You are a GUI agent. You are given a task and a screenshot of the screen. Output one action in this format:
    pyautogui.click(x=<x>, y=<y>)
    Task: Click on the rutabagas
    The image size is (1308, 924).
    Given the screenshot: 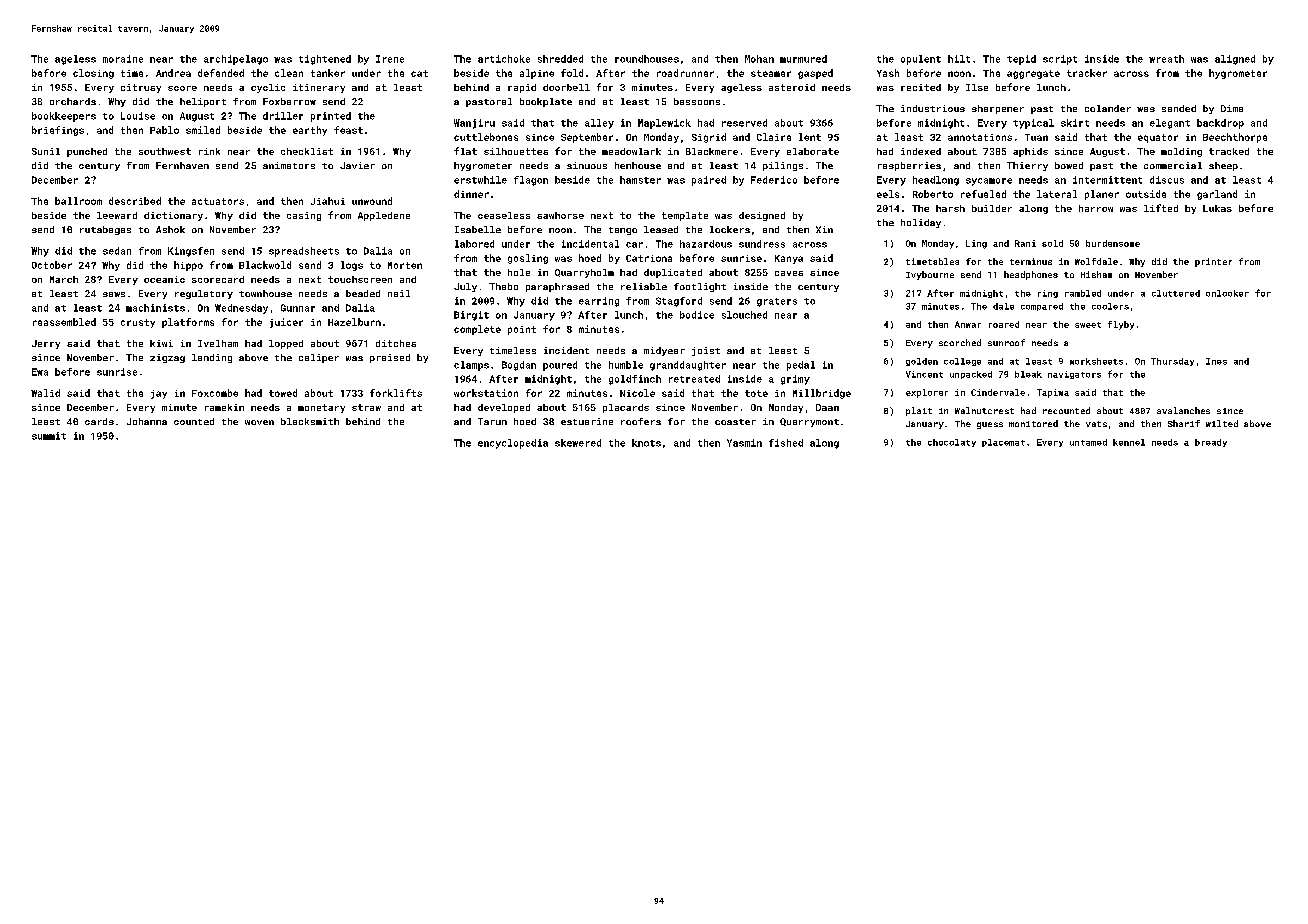 What is the action you would take?
    pyautogui.click(x=105, y=230)
